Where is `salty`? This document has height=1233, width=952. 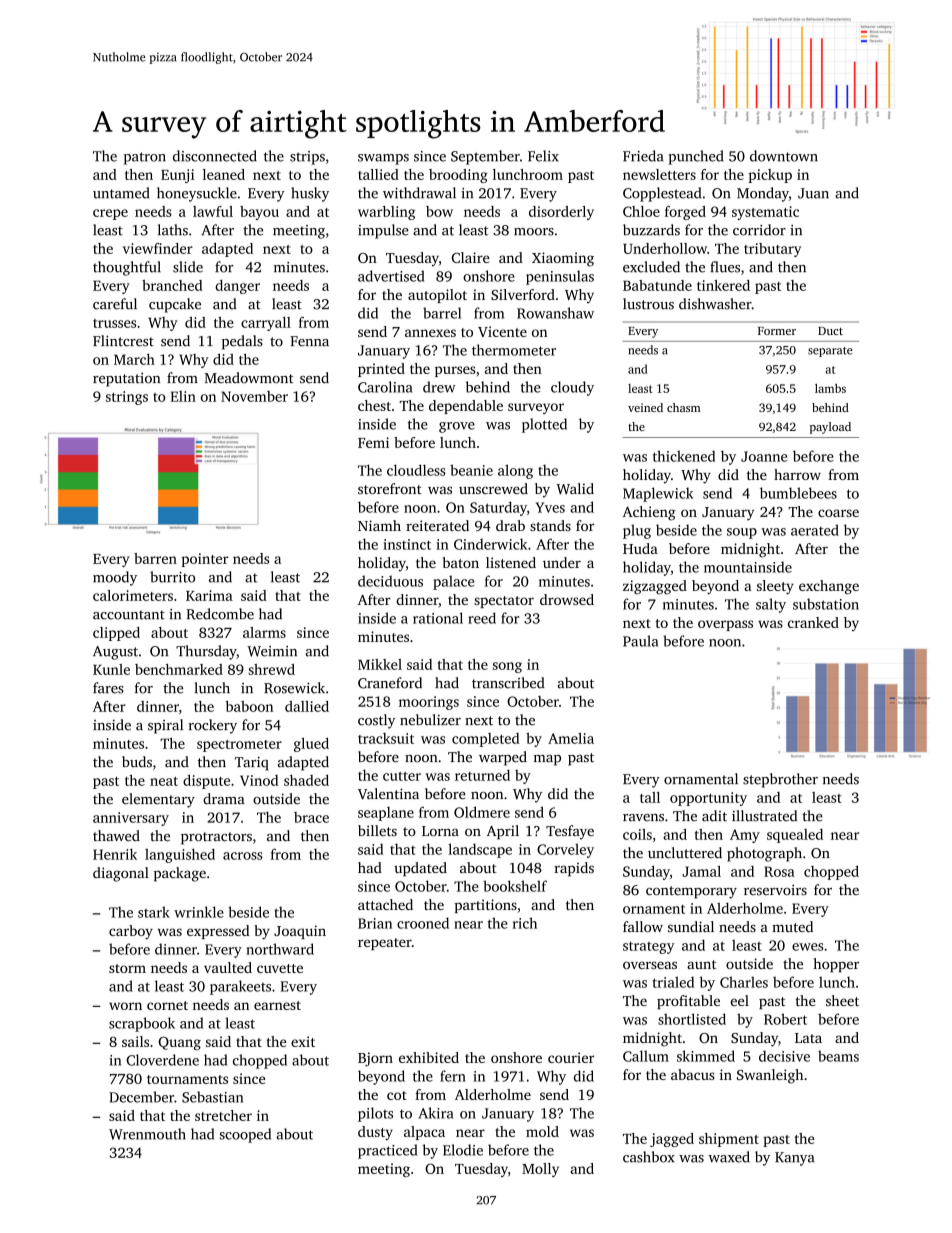 salty is located at coordinates (771, 605).
